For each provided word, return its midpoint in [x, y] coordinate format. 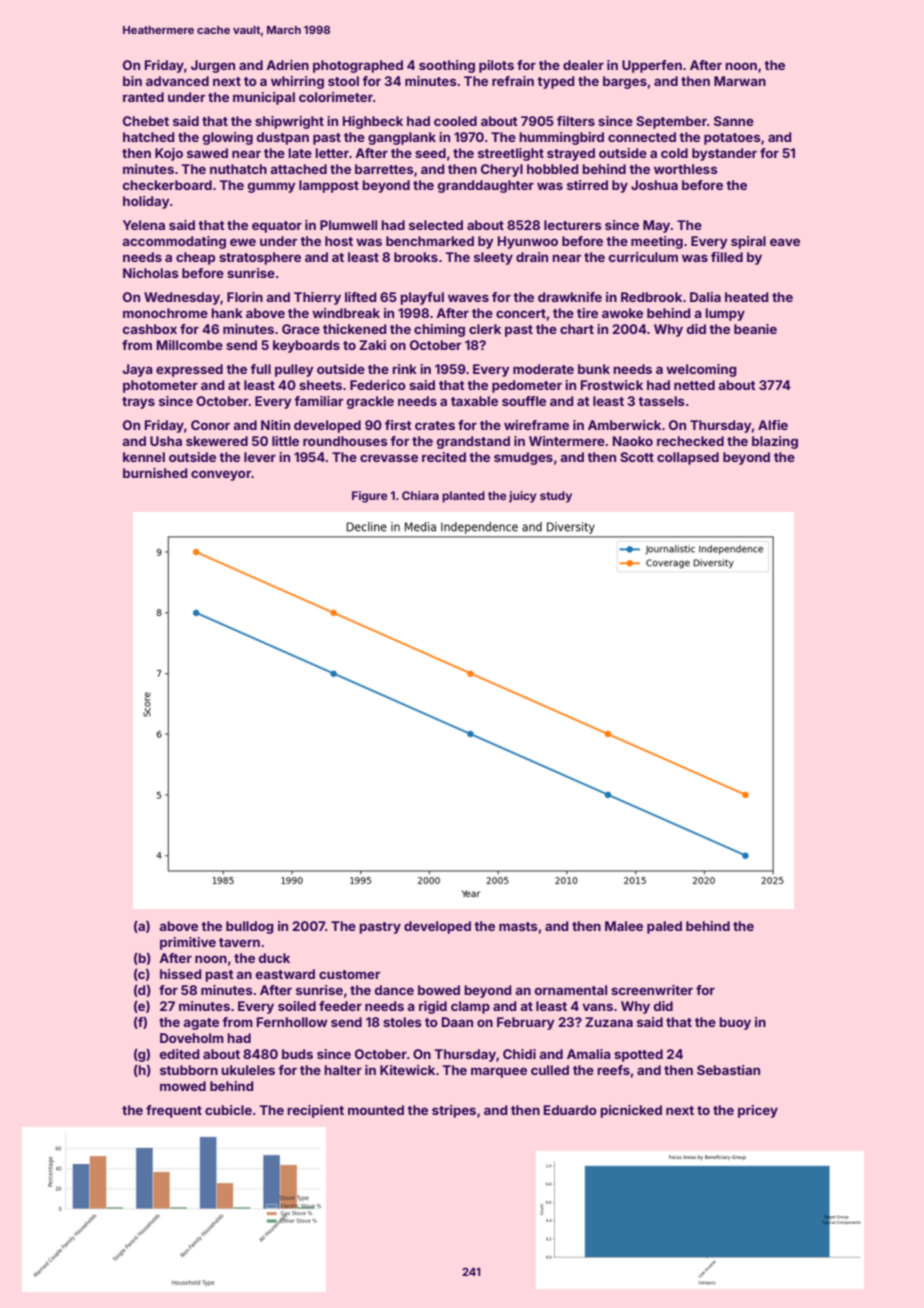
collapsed [688, 458]
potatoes [732, 139]
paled [664, 927]
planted [463, 497]
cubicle [228, 1110]
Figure [370, 497]
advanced [177, 81]
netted [694, 385]
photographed [358, 66]
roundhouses [345, 441]
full [260, 369]
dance [394, 990]
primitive [188, 943]
